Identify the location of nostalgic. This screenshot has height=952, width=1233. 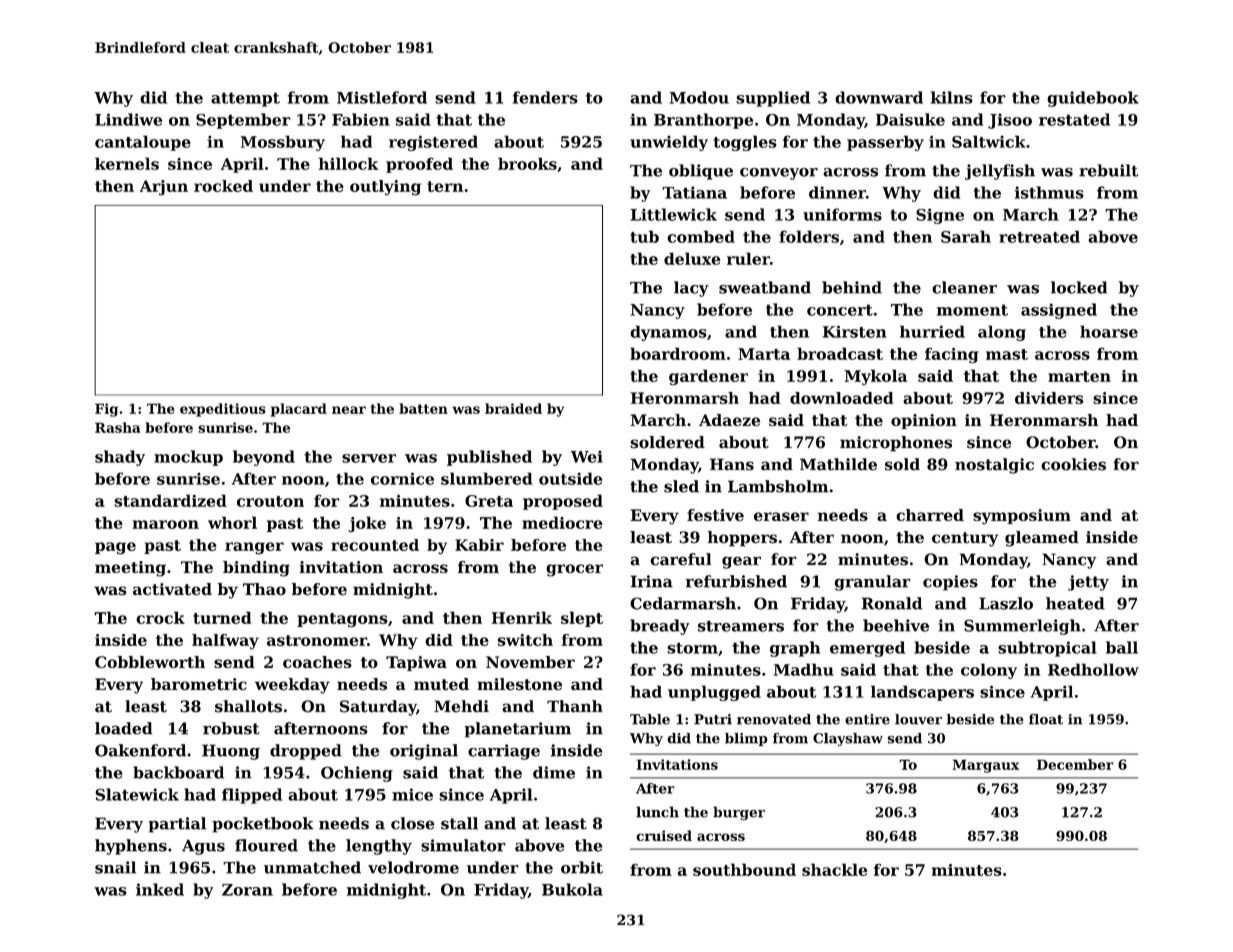
(994, 466).
